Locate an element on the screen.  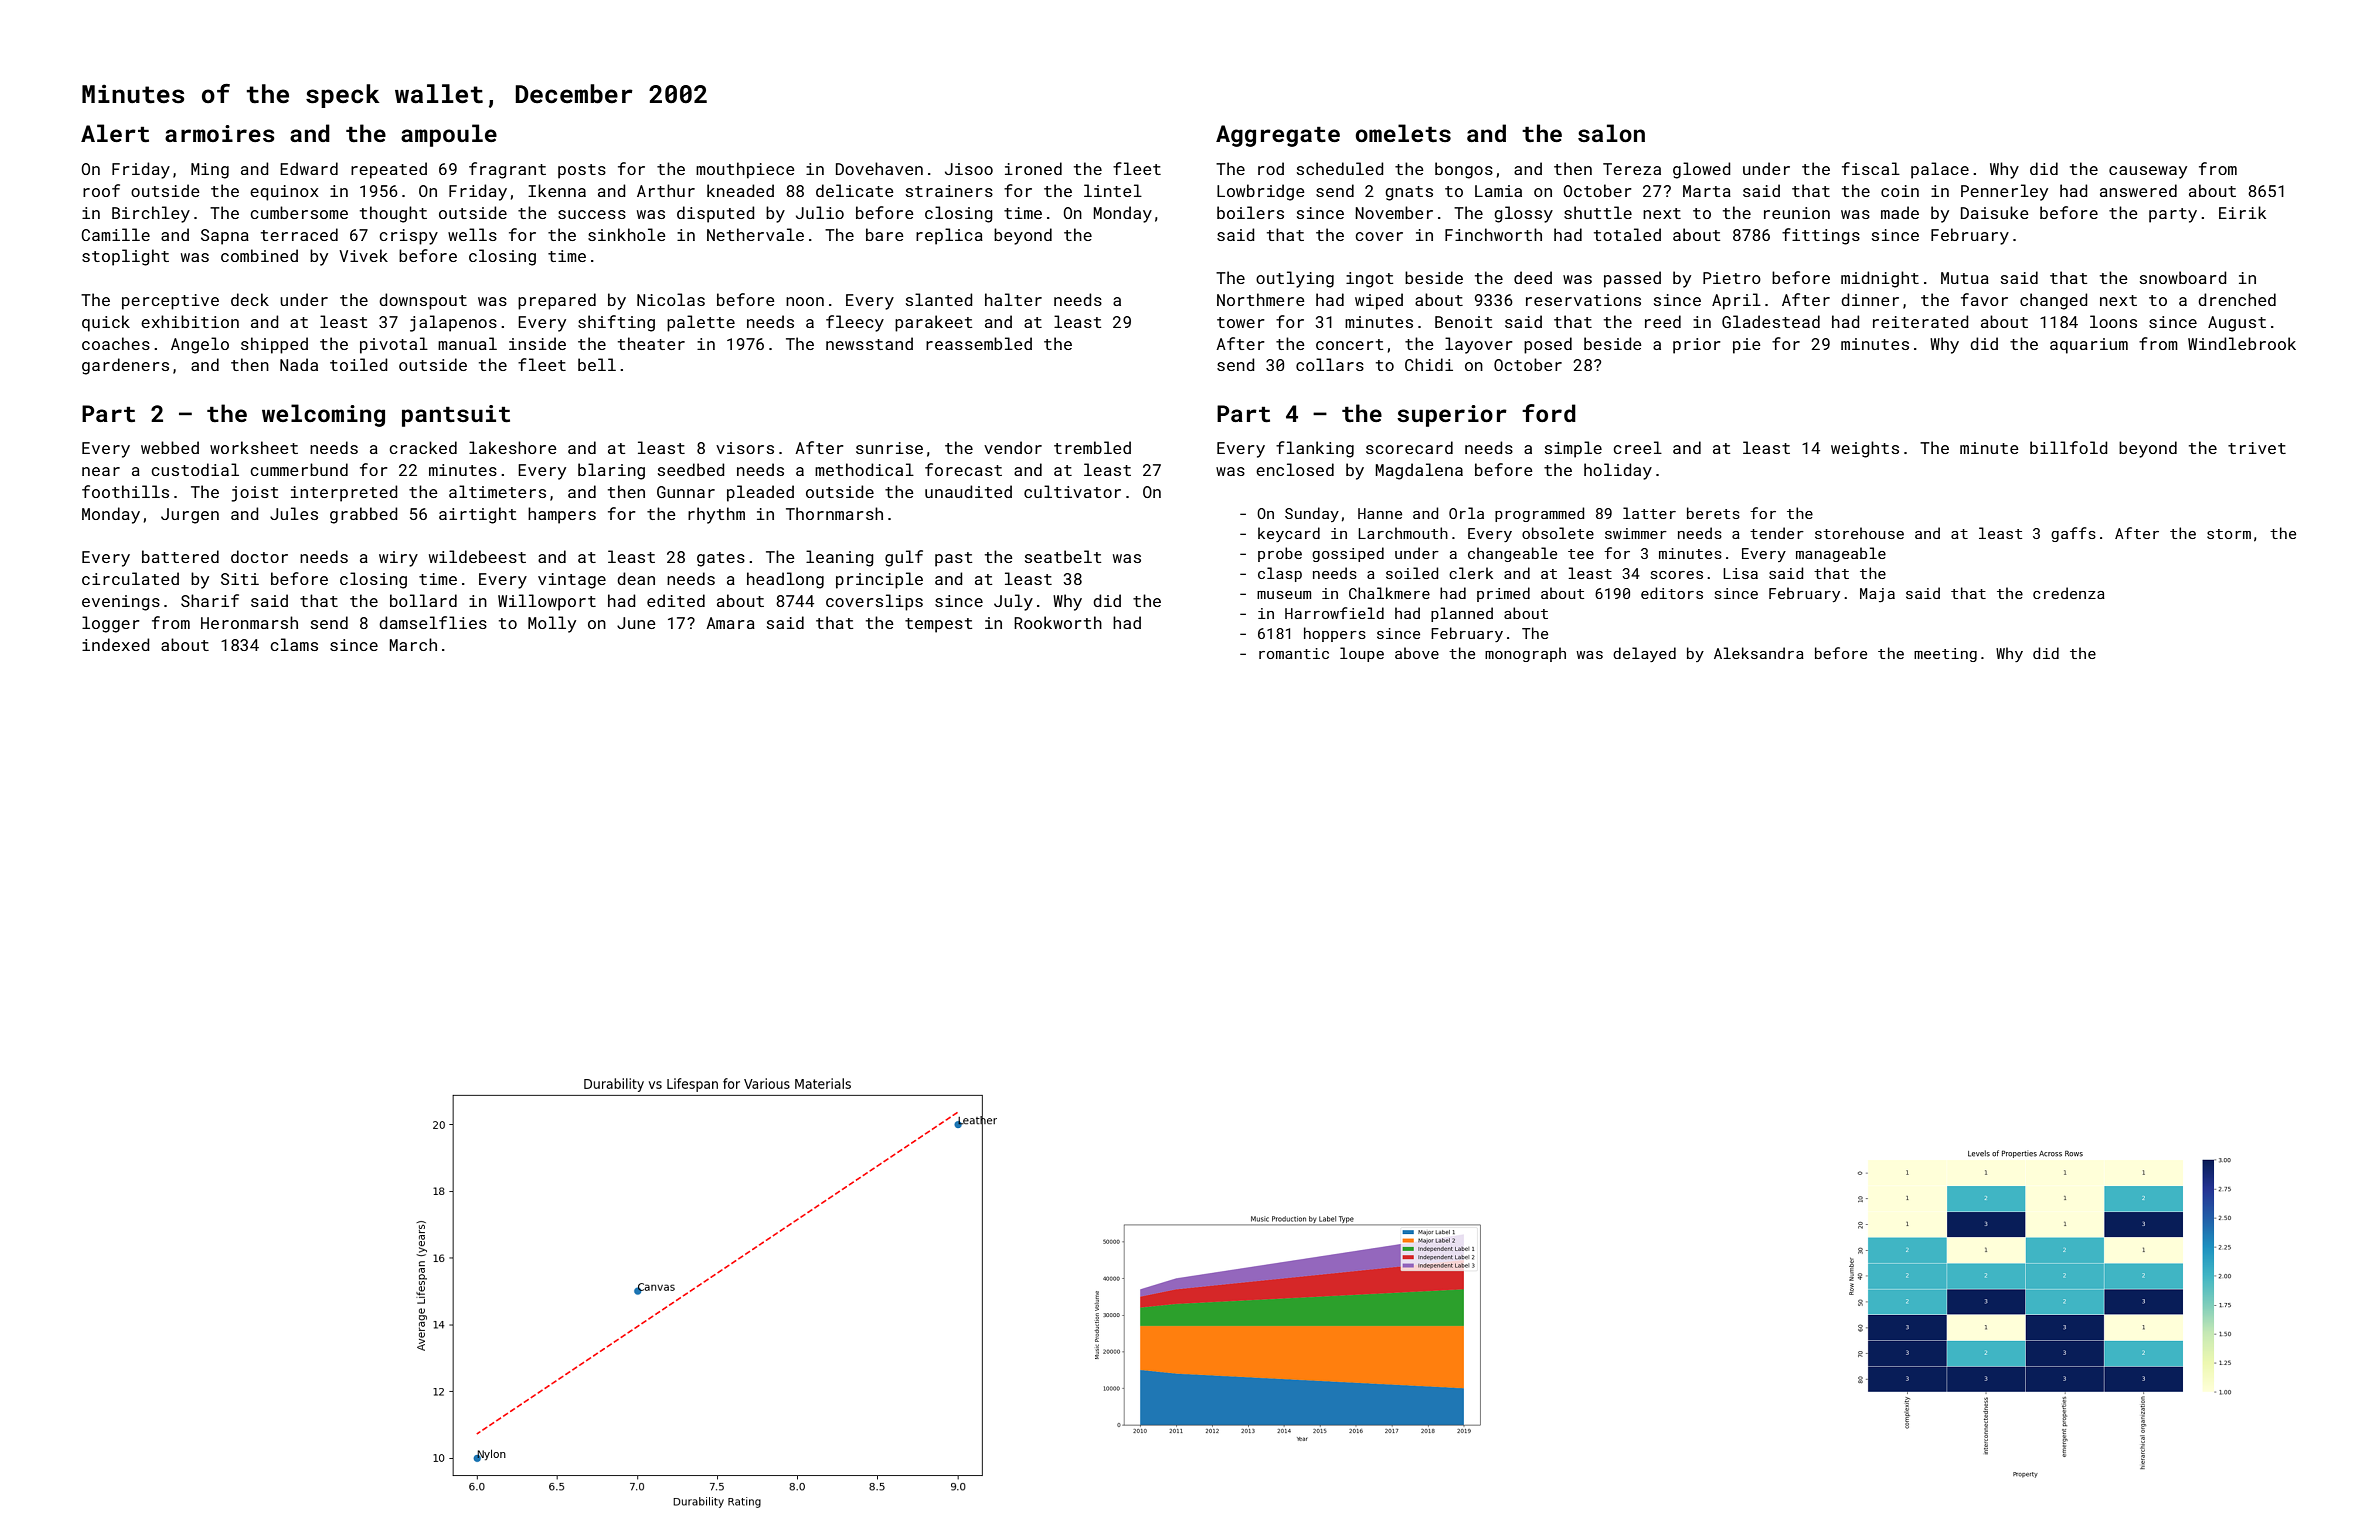
equinox is located at coordinates (284, 193).
